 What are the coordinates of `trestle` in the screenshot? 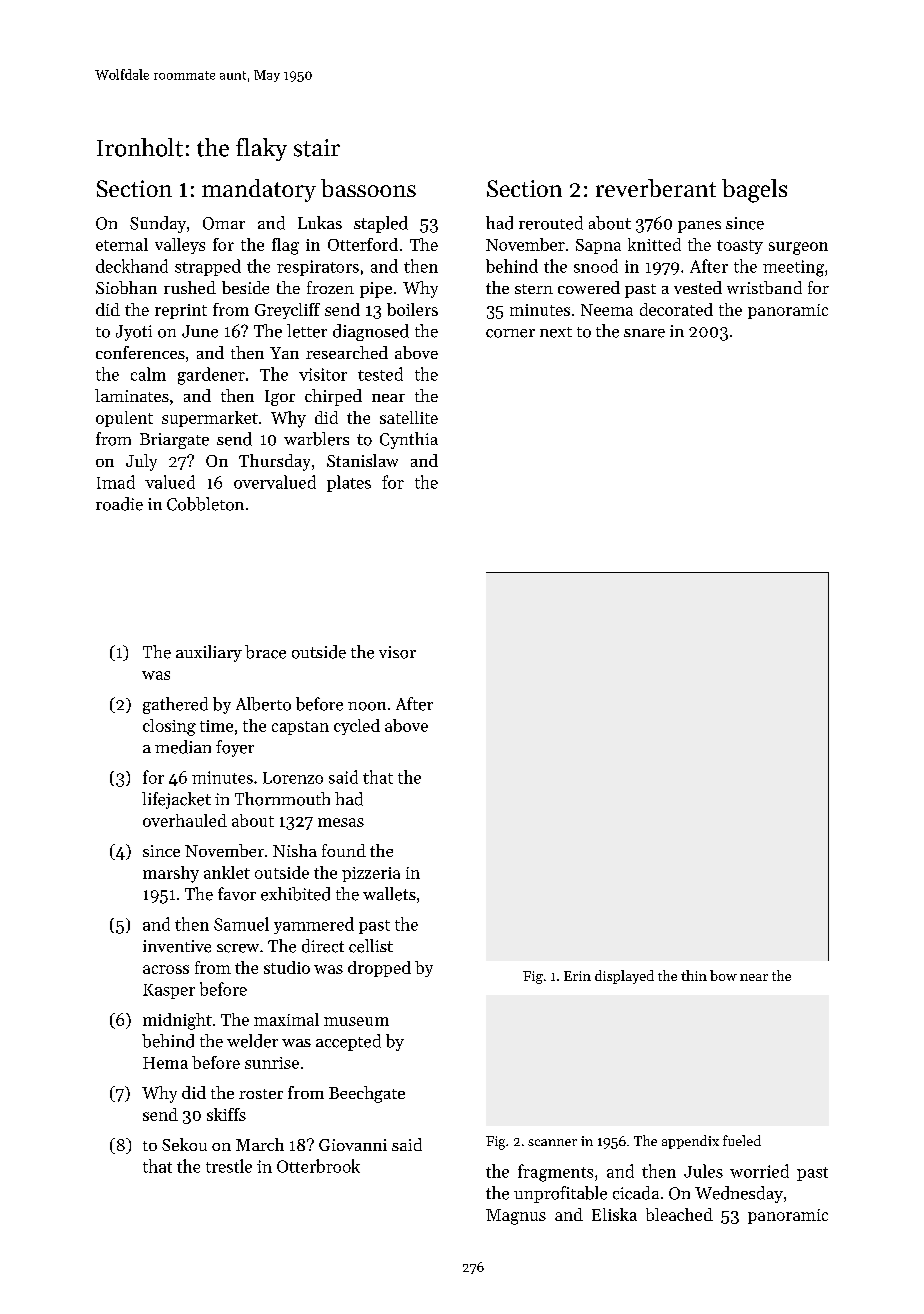 It's located at (229, 1166).
